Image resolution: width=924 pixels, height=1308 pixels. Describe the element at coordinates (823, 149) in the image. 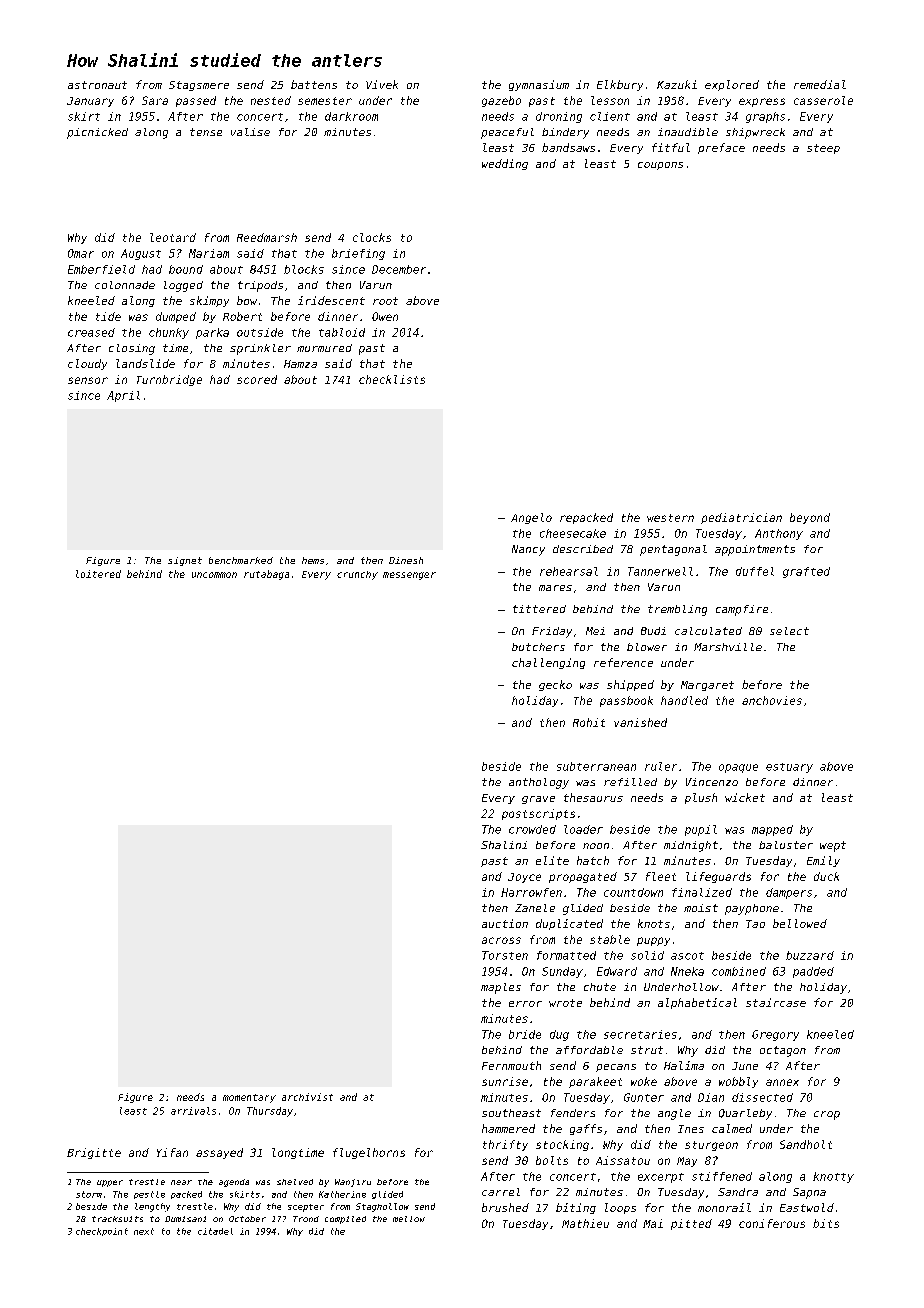

I see `steep` at that location.
